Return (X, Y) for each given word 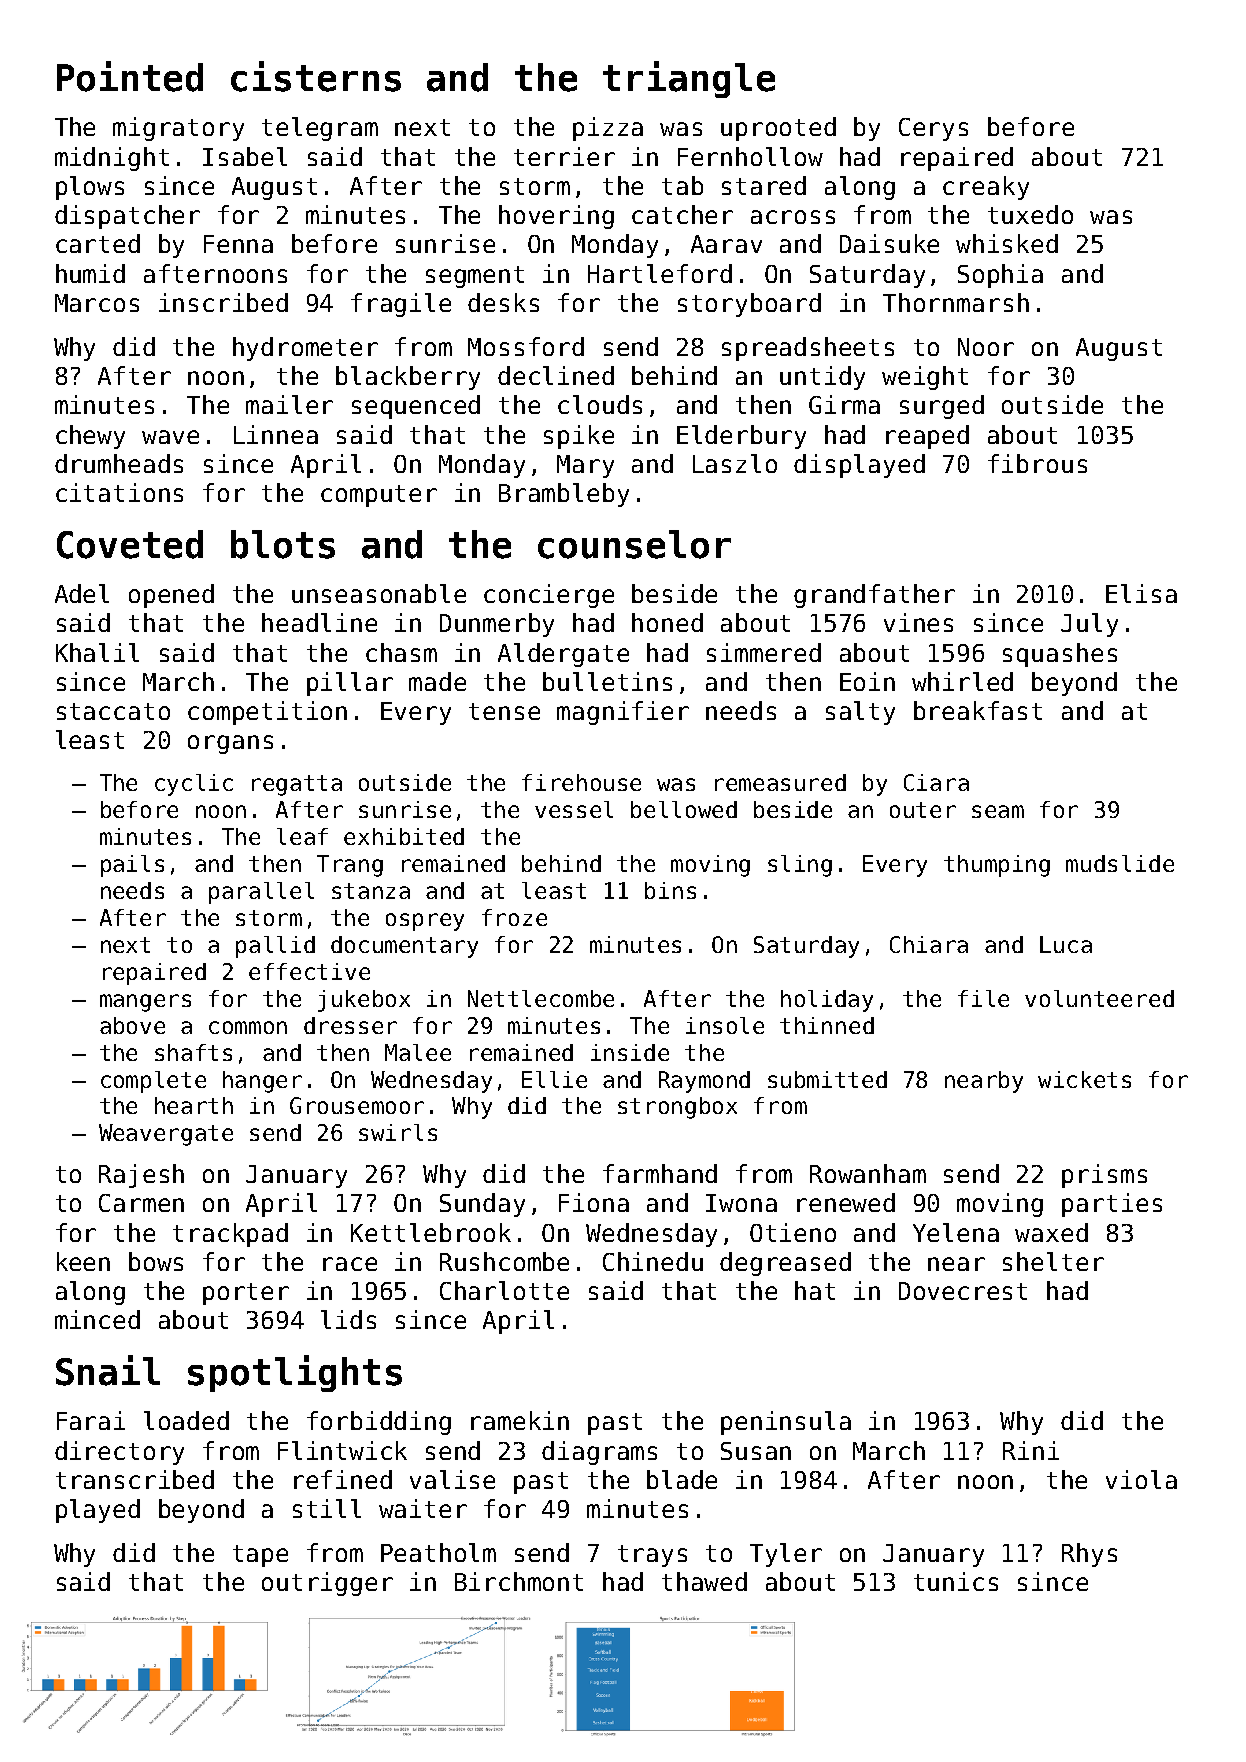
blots (283, 544)
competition (267, 713)
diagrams (599, 1453)
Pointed (130, 76)
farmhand (660, 1173)
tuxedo (1030, 214)
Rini (1031, 1450)
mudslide (1120, 863)
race (350, 1264)
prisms (1104, 1176)
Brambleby (564, 495)
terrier (564, 156)
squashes (1060, 655)
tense (504, 711)
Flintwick (342, 1450)
